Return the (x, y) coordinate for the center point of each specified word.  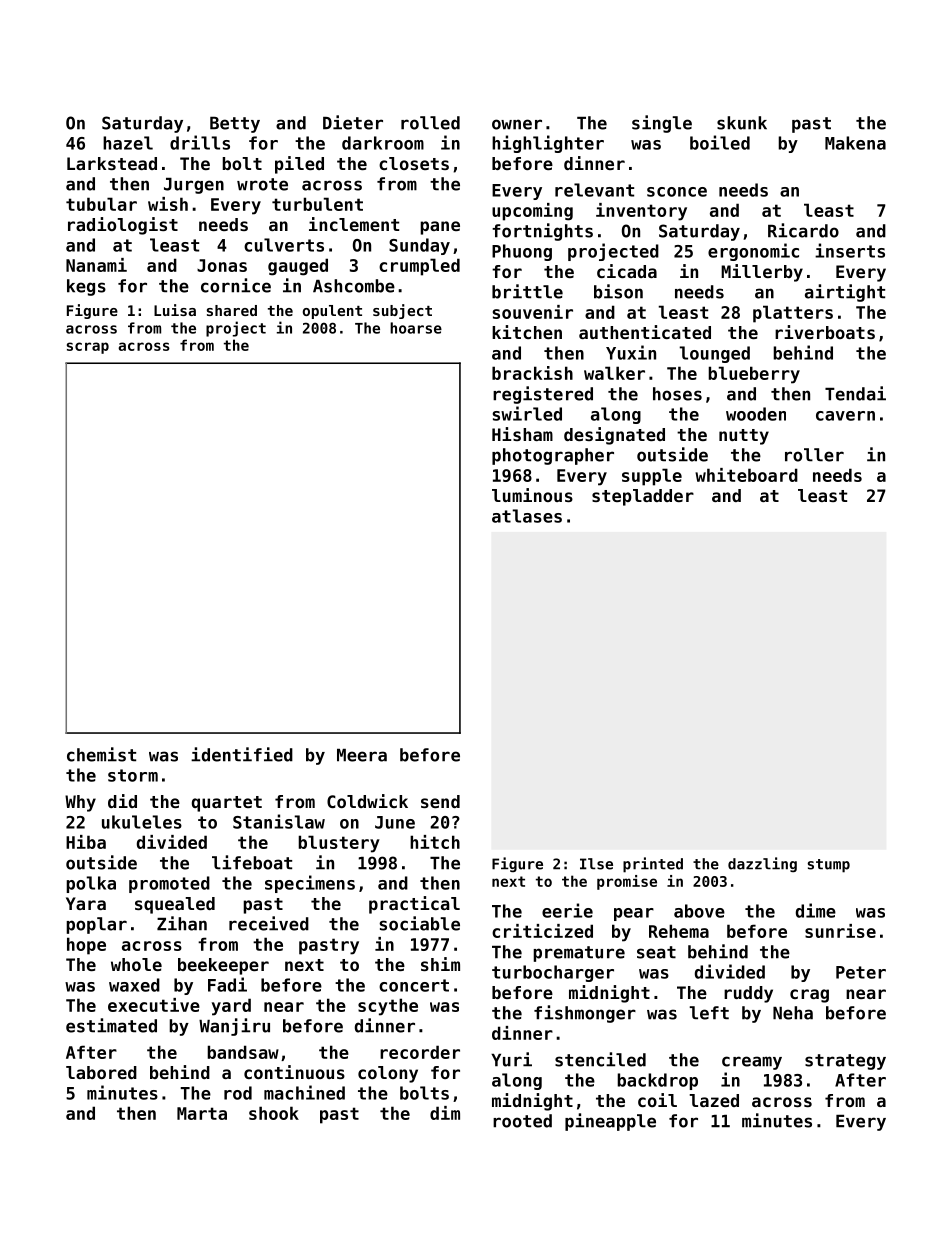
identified (242, 754)
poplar (96, 925)
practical (414, 905)
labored (101, 1072)
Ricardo (803, 230)
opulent (332, 312)
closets (414, 163)
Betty (235, 124)
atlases (527, 516)
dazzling (762, 864)
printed (653, 865)
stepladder (643, 497)
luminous (532, 495)
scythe (388, 1007)
